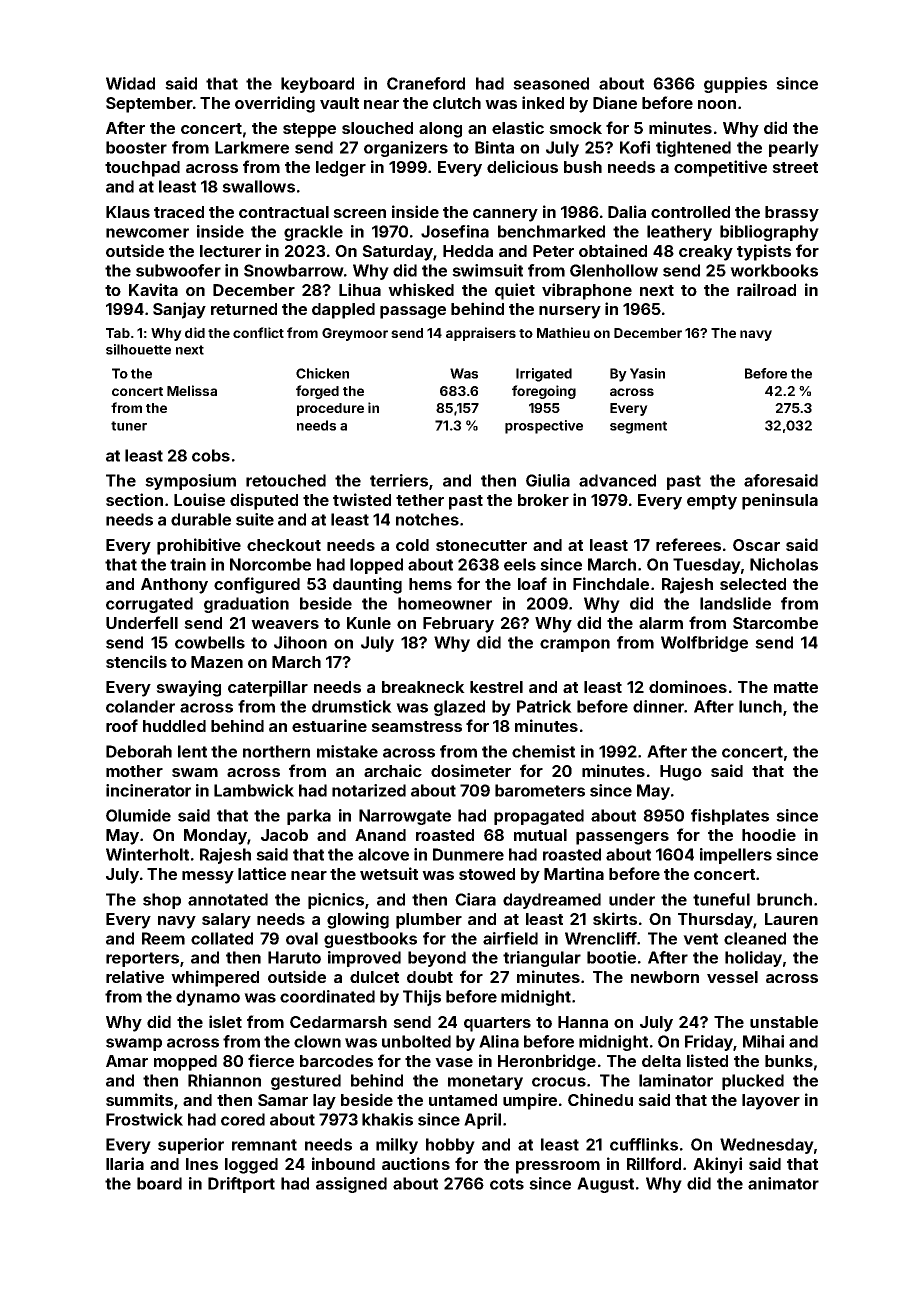 The height and width of the image is (1314, 924). What do you see at coordinates (397, 253) in the image?
I see `Saturday` at bounding box center [397, 253].
